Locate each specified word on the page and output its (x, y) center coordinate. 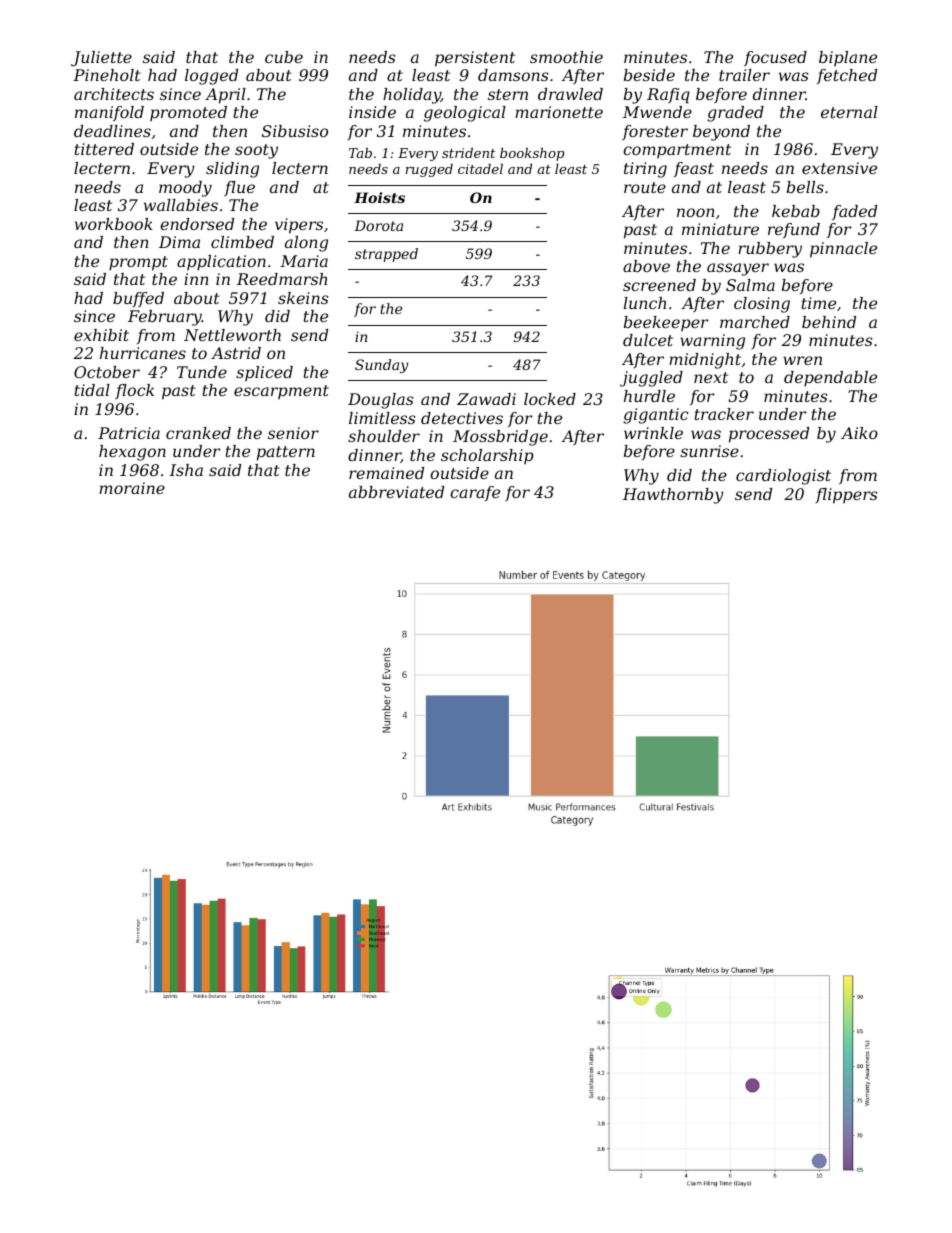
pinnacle (843, 250)
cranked (198, 433)
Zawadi (486, 399)
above (646, 266)
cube (284, 57)
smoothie (566, 57)
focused (775, 58)
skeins (303, 298)
